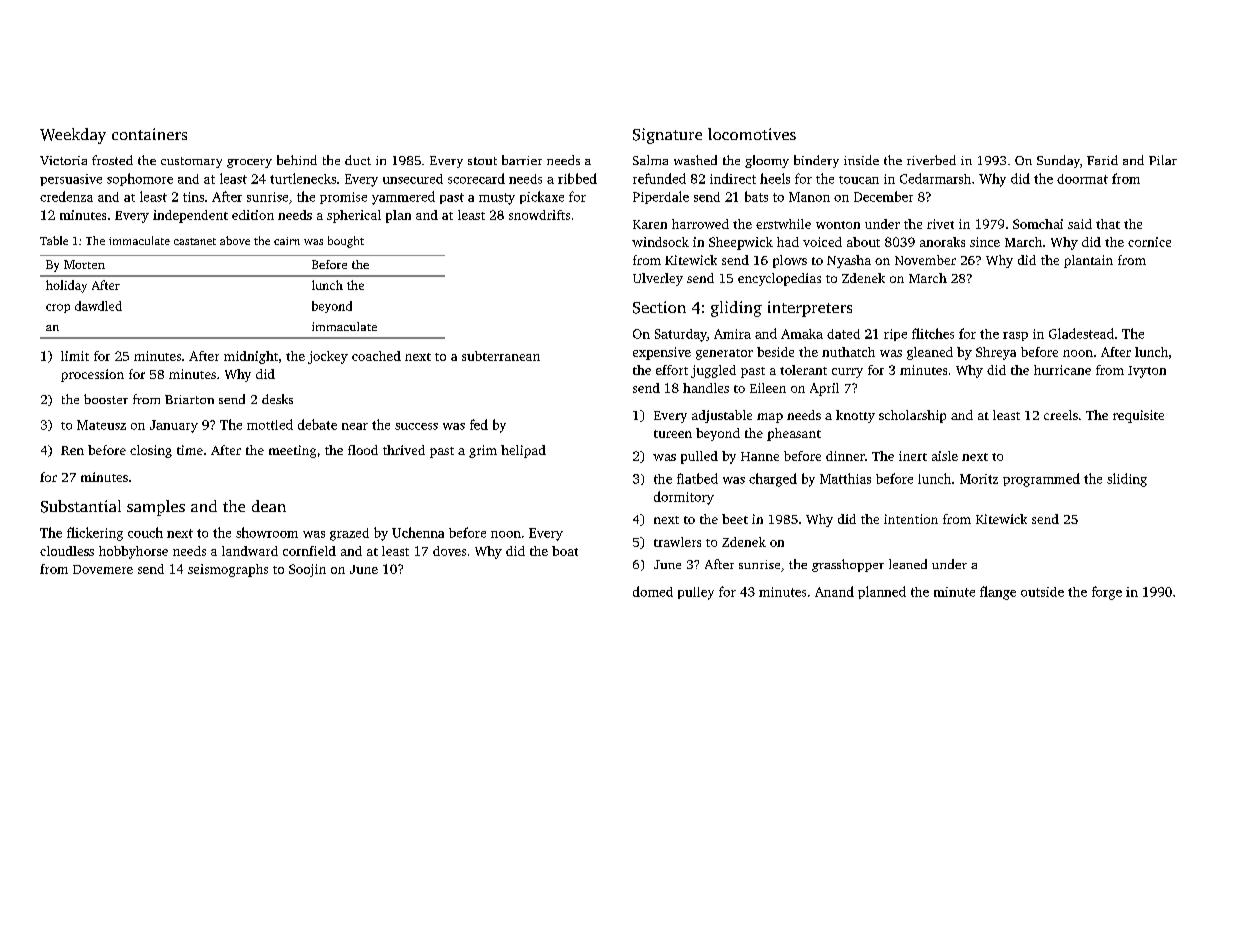 The height and width of the document is (952, 1233). What do you see at coordinates (133, 552) in the document?
I see `hobbyhorse` at bounding box center [133, 552].
